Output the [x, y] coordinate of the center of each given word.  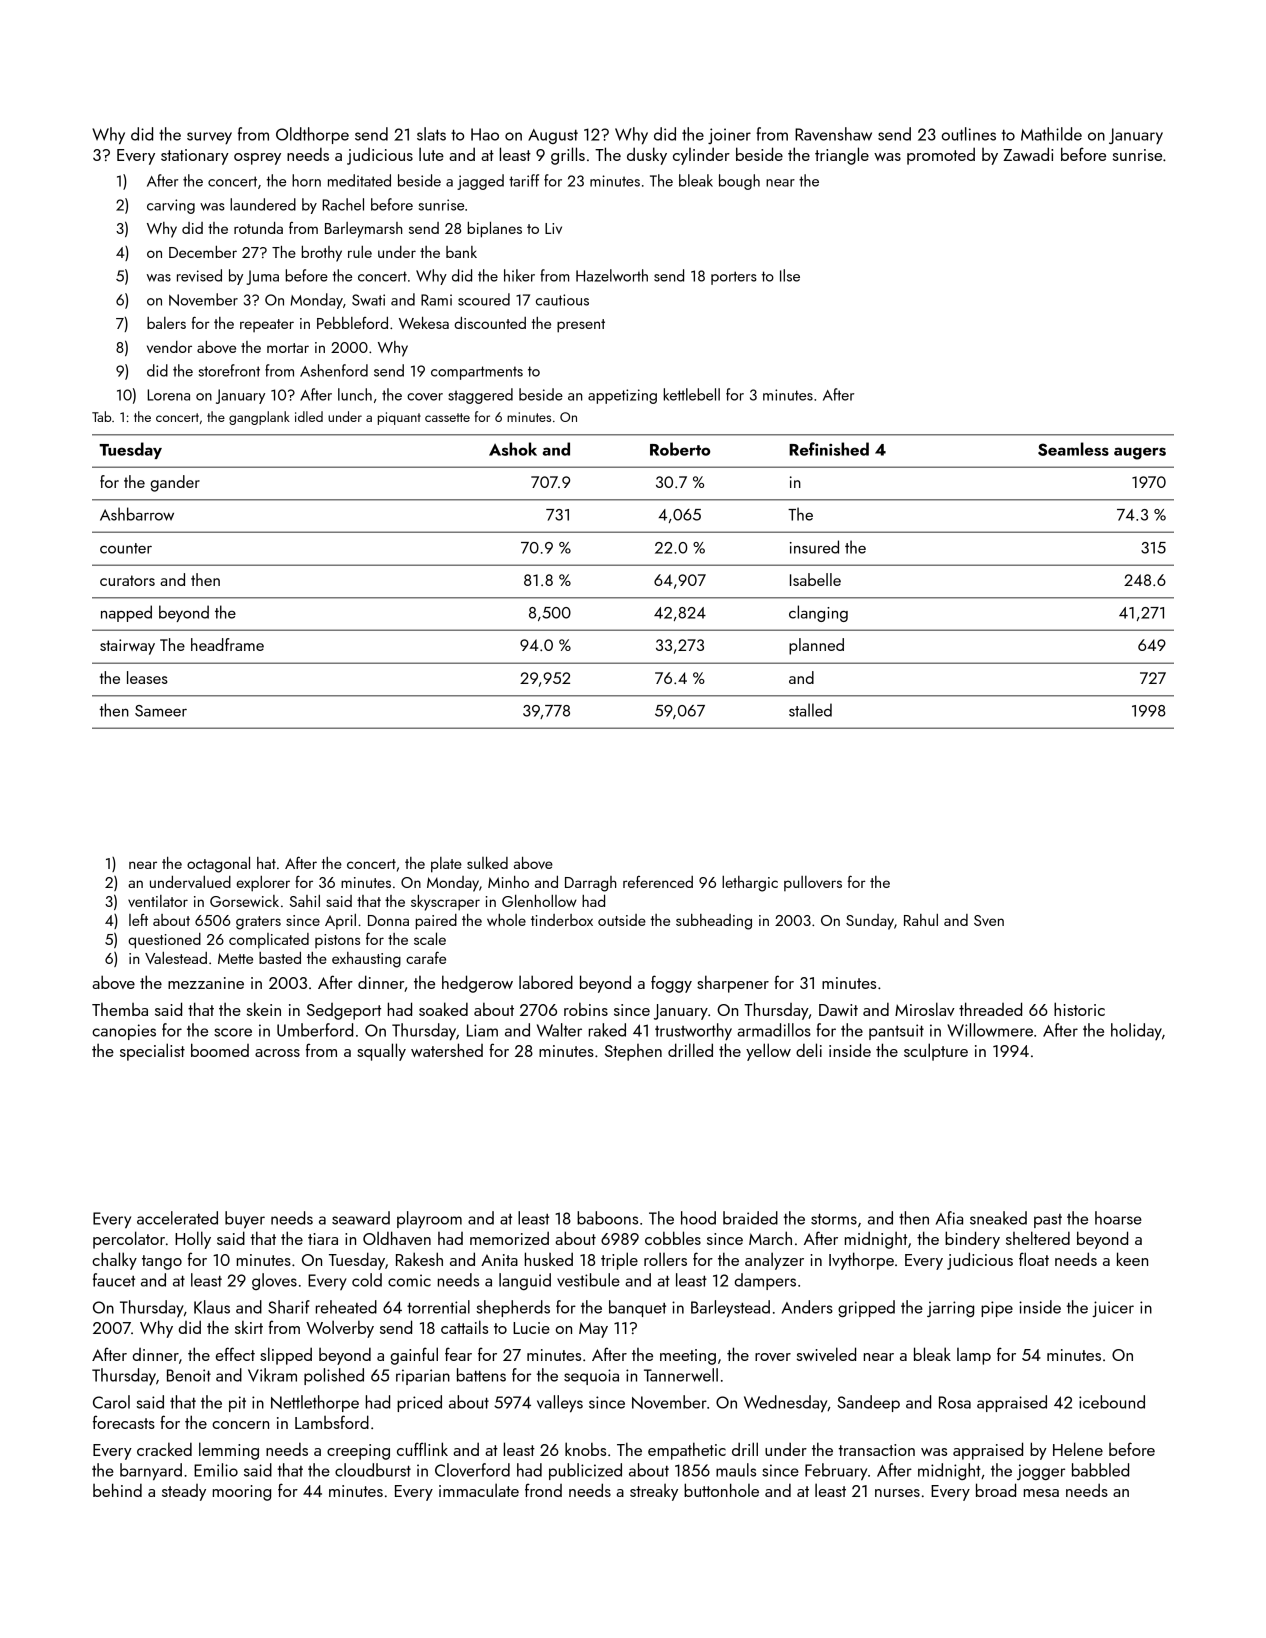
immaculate [479, 1490]
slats [431, 134]
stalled [810, 710]
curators [127, 580]
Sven [989, 920]
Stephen [633, 1052]
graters [258, 923]
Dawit [838, 1010]
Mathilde [1051, 134]
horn [306, 180]
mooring [242, 1493]
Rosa [955, 1402]
